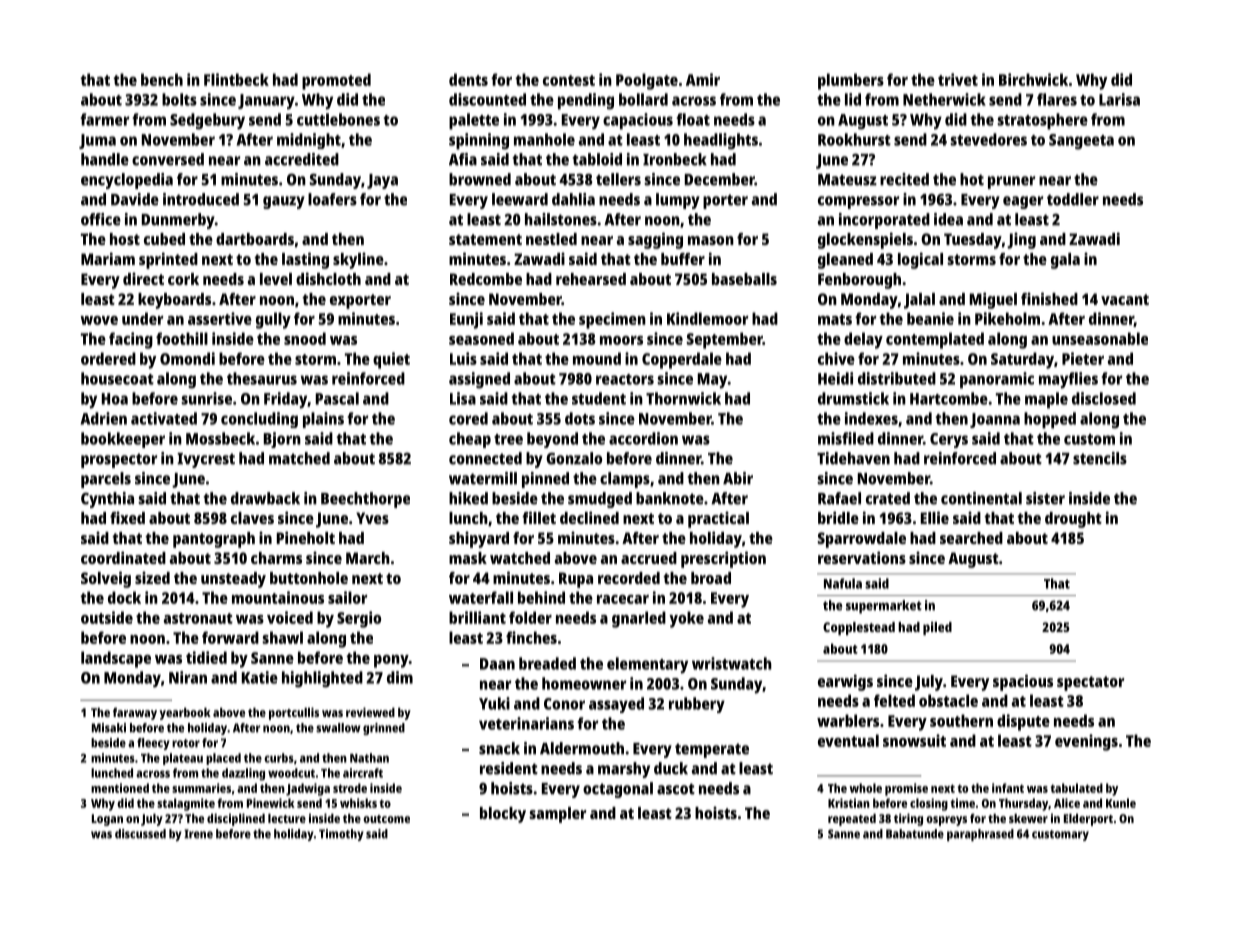  Describe the element at coordinates (725, 340) in the page. I see `September` at that location.
